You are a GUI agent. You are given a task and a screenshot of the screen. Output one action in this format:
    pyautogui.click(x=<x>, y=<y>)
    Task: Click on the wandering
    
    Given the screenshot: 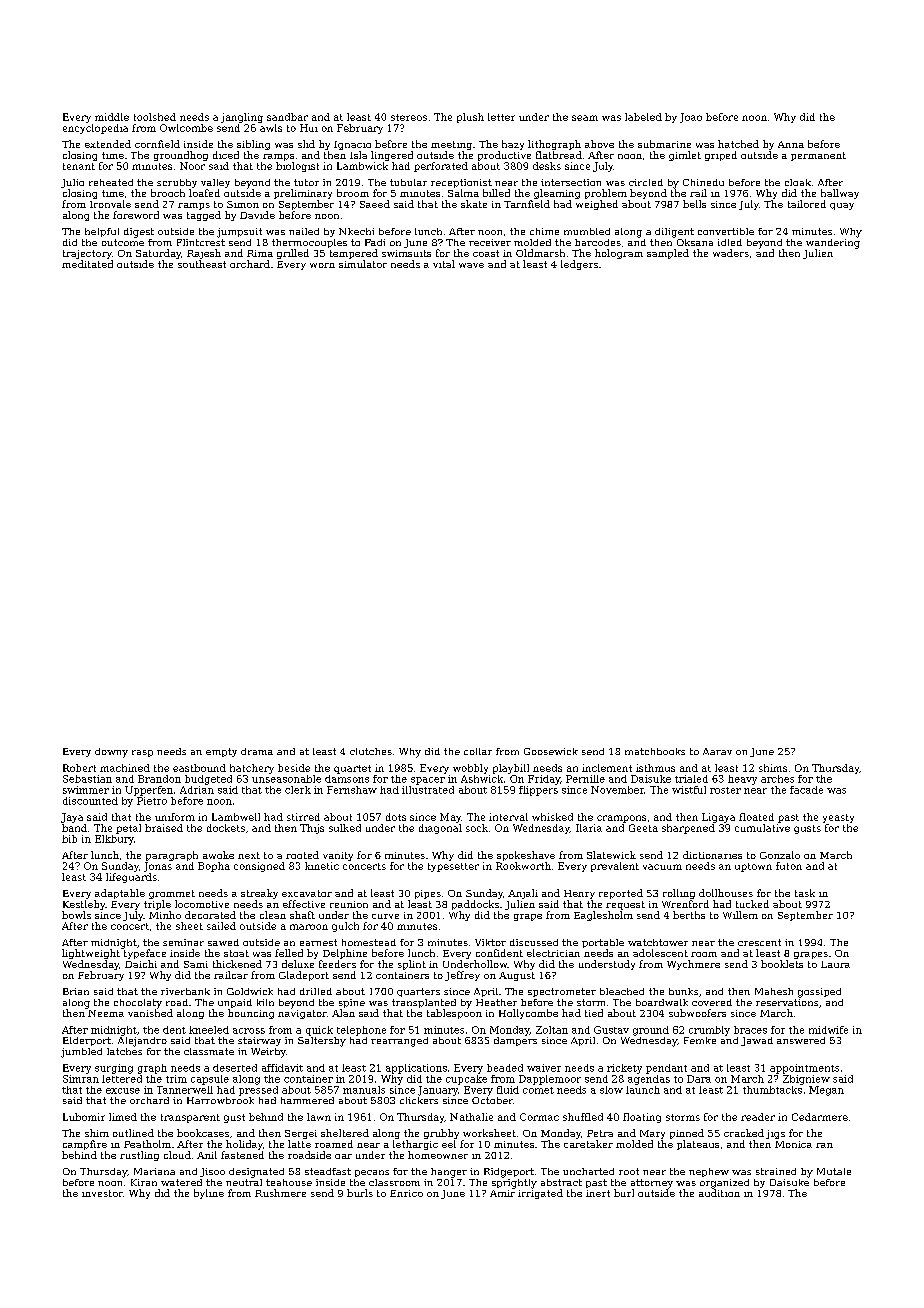 What is the action you would take?
    pyautogui.click(x=833, y=244)
